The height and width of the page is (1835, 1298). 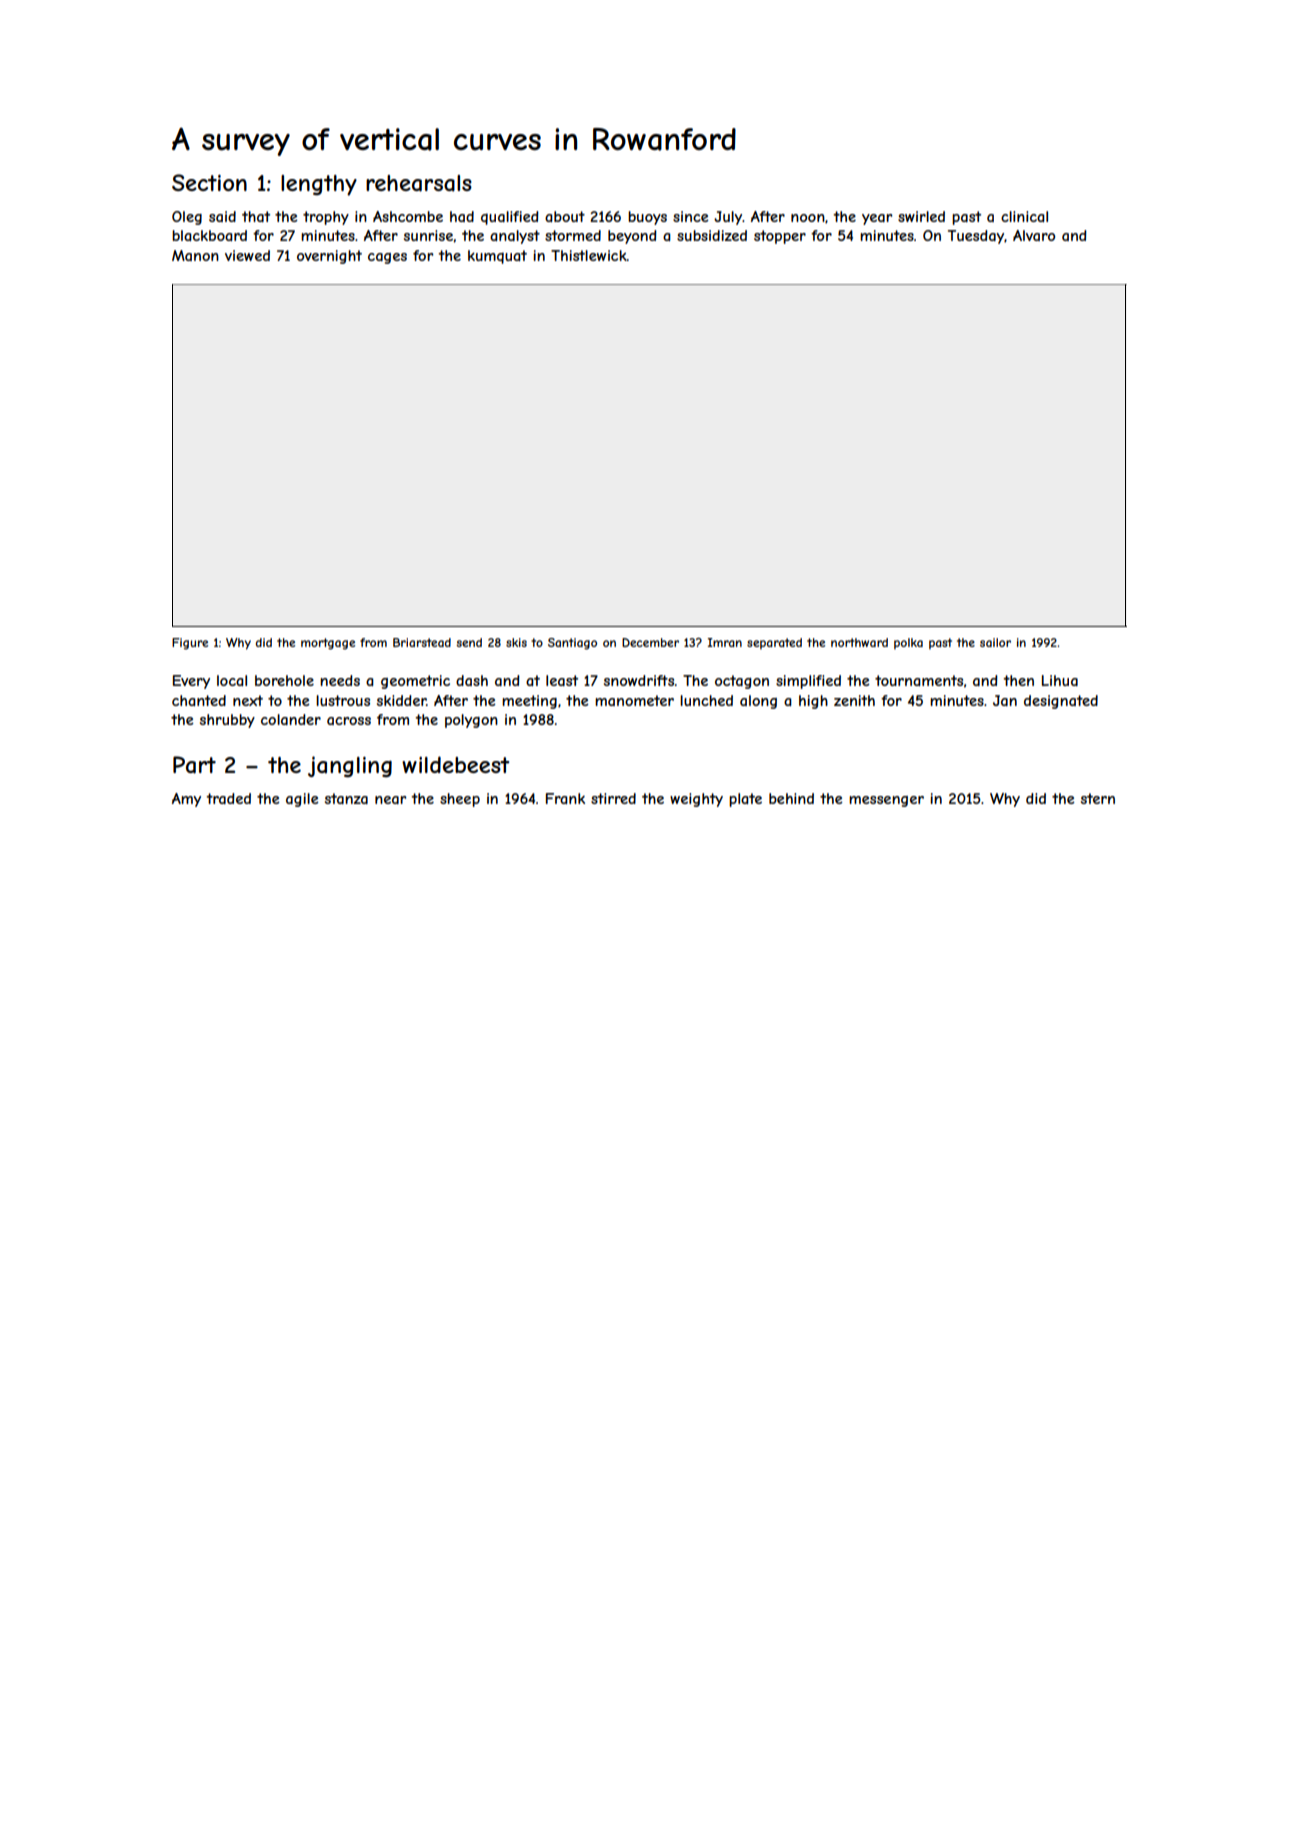 I want to click on Manon, so click(x=195, y=255).
